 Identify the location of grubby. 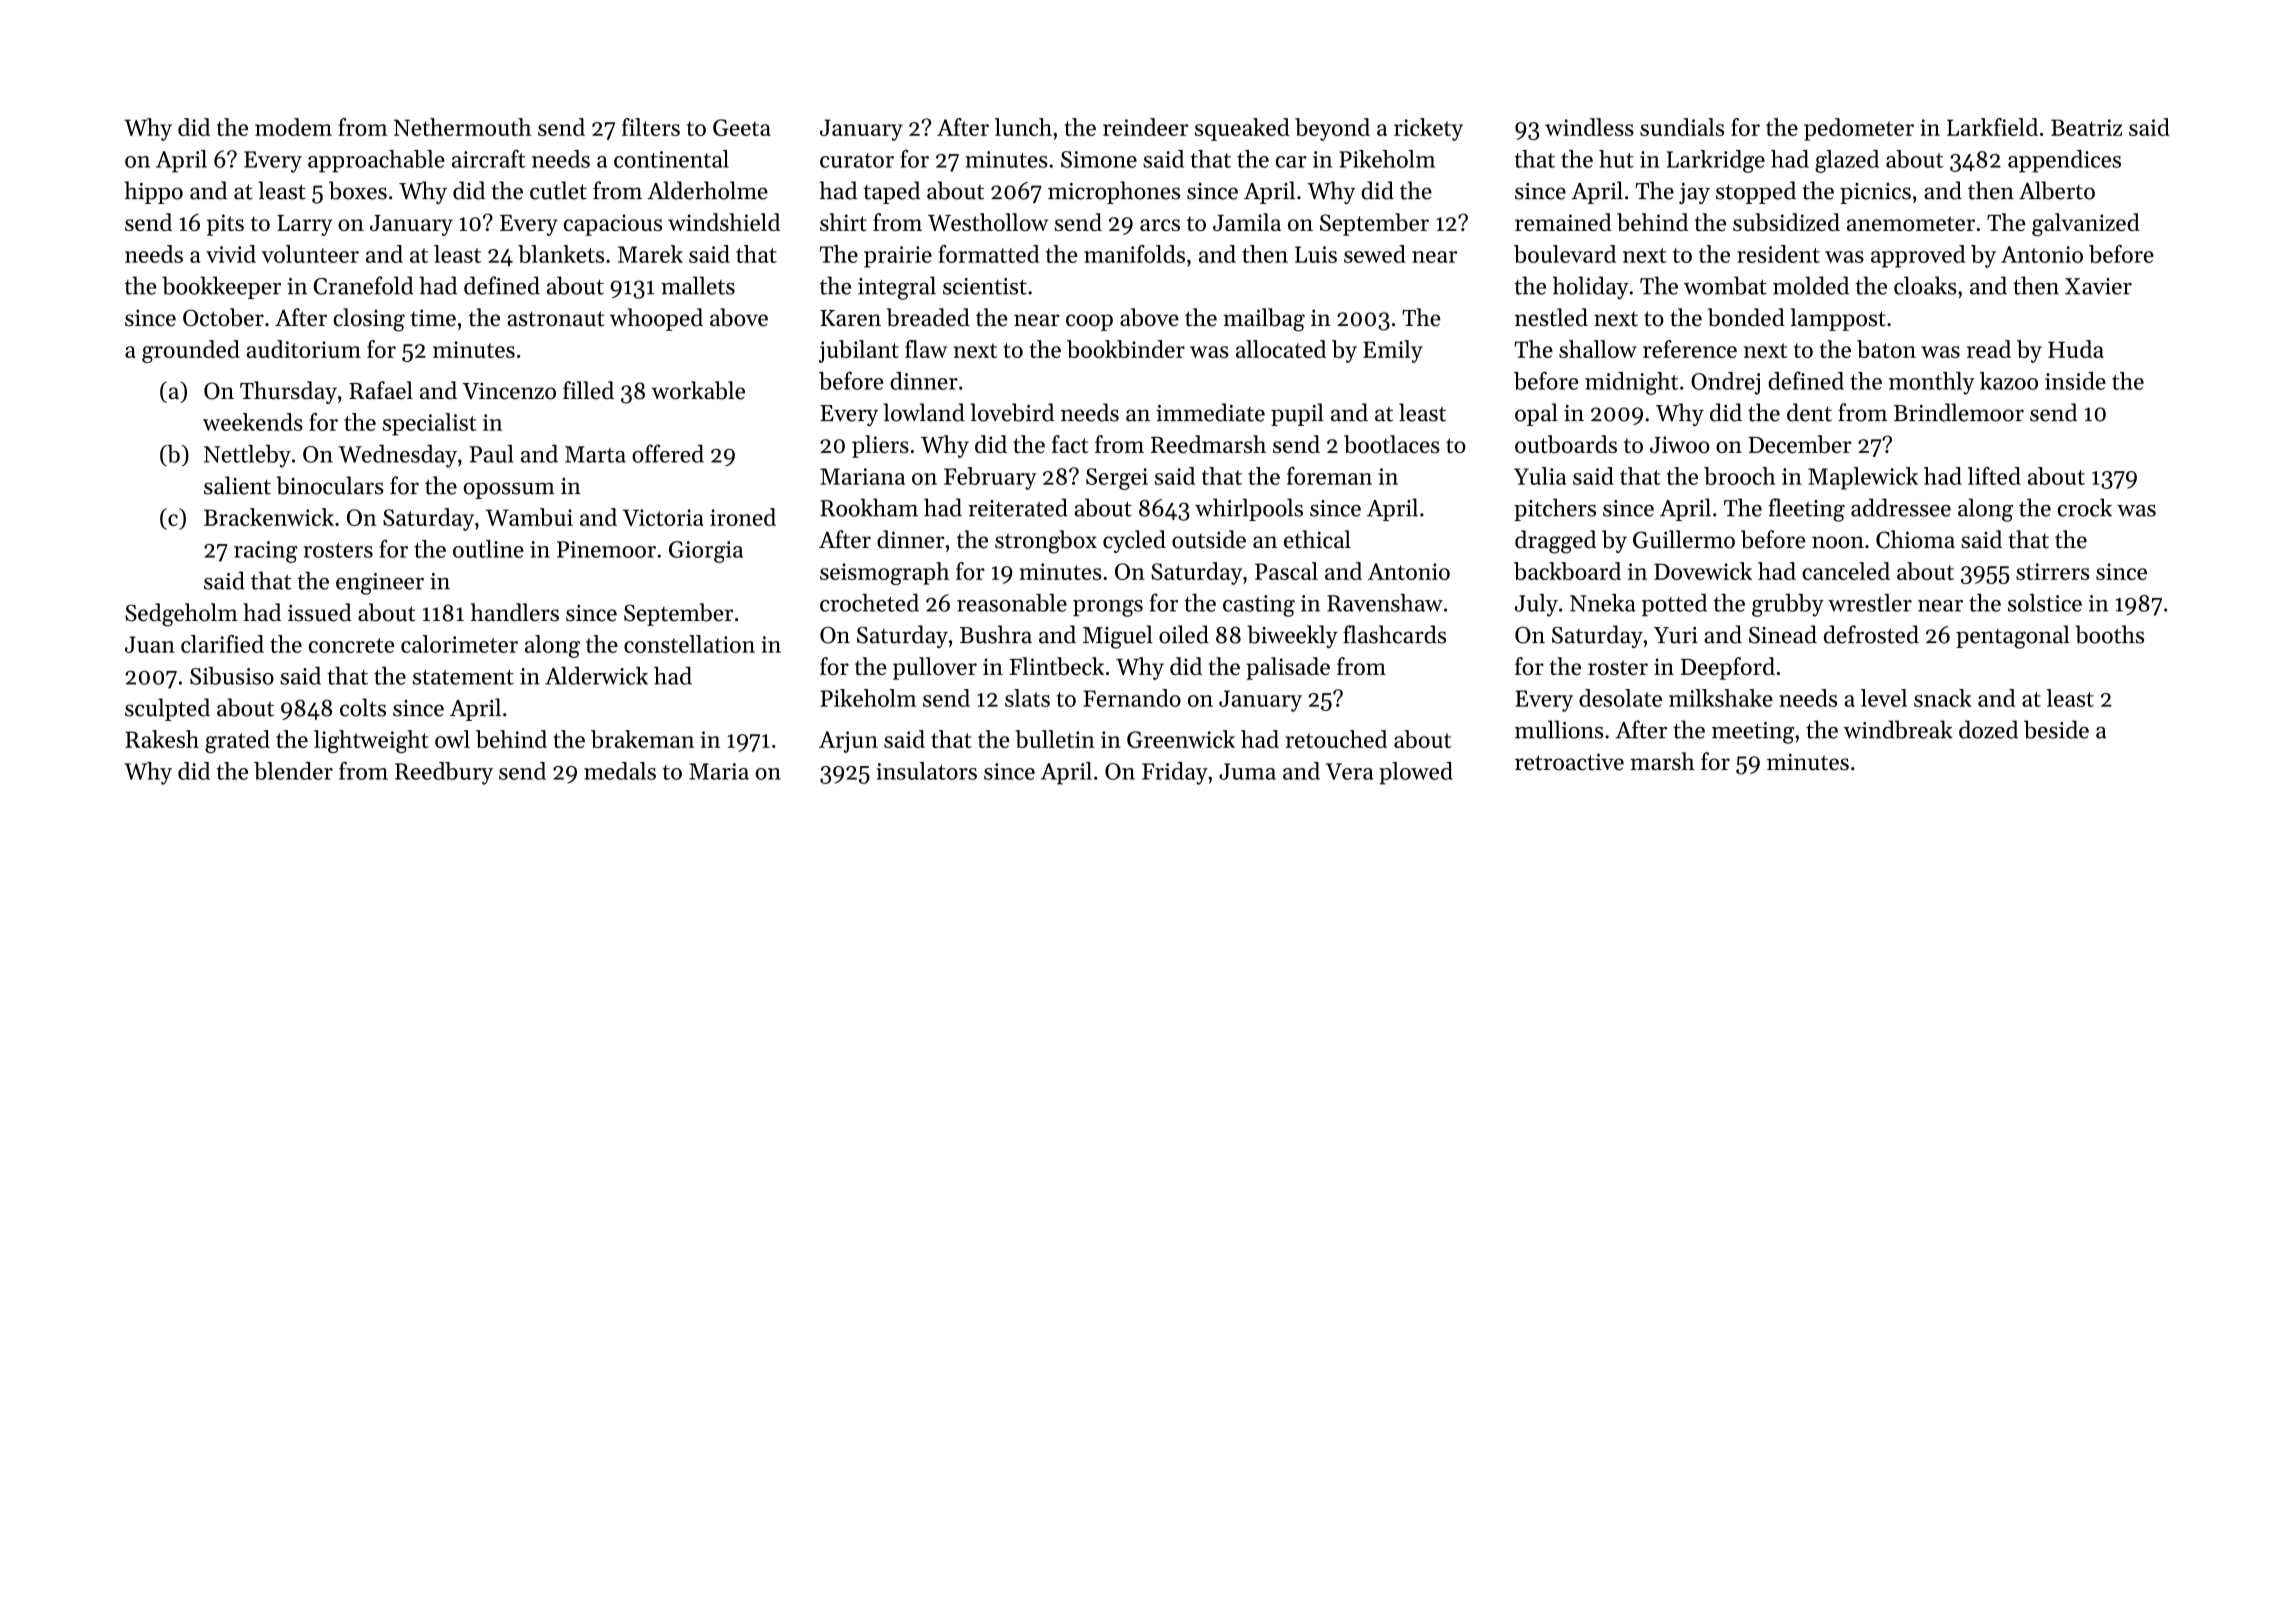
(1788, 605).
